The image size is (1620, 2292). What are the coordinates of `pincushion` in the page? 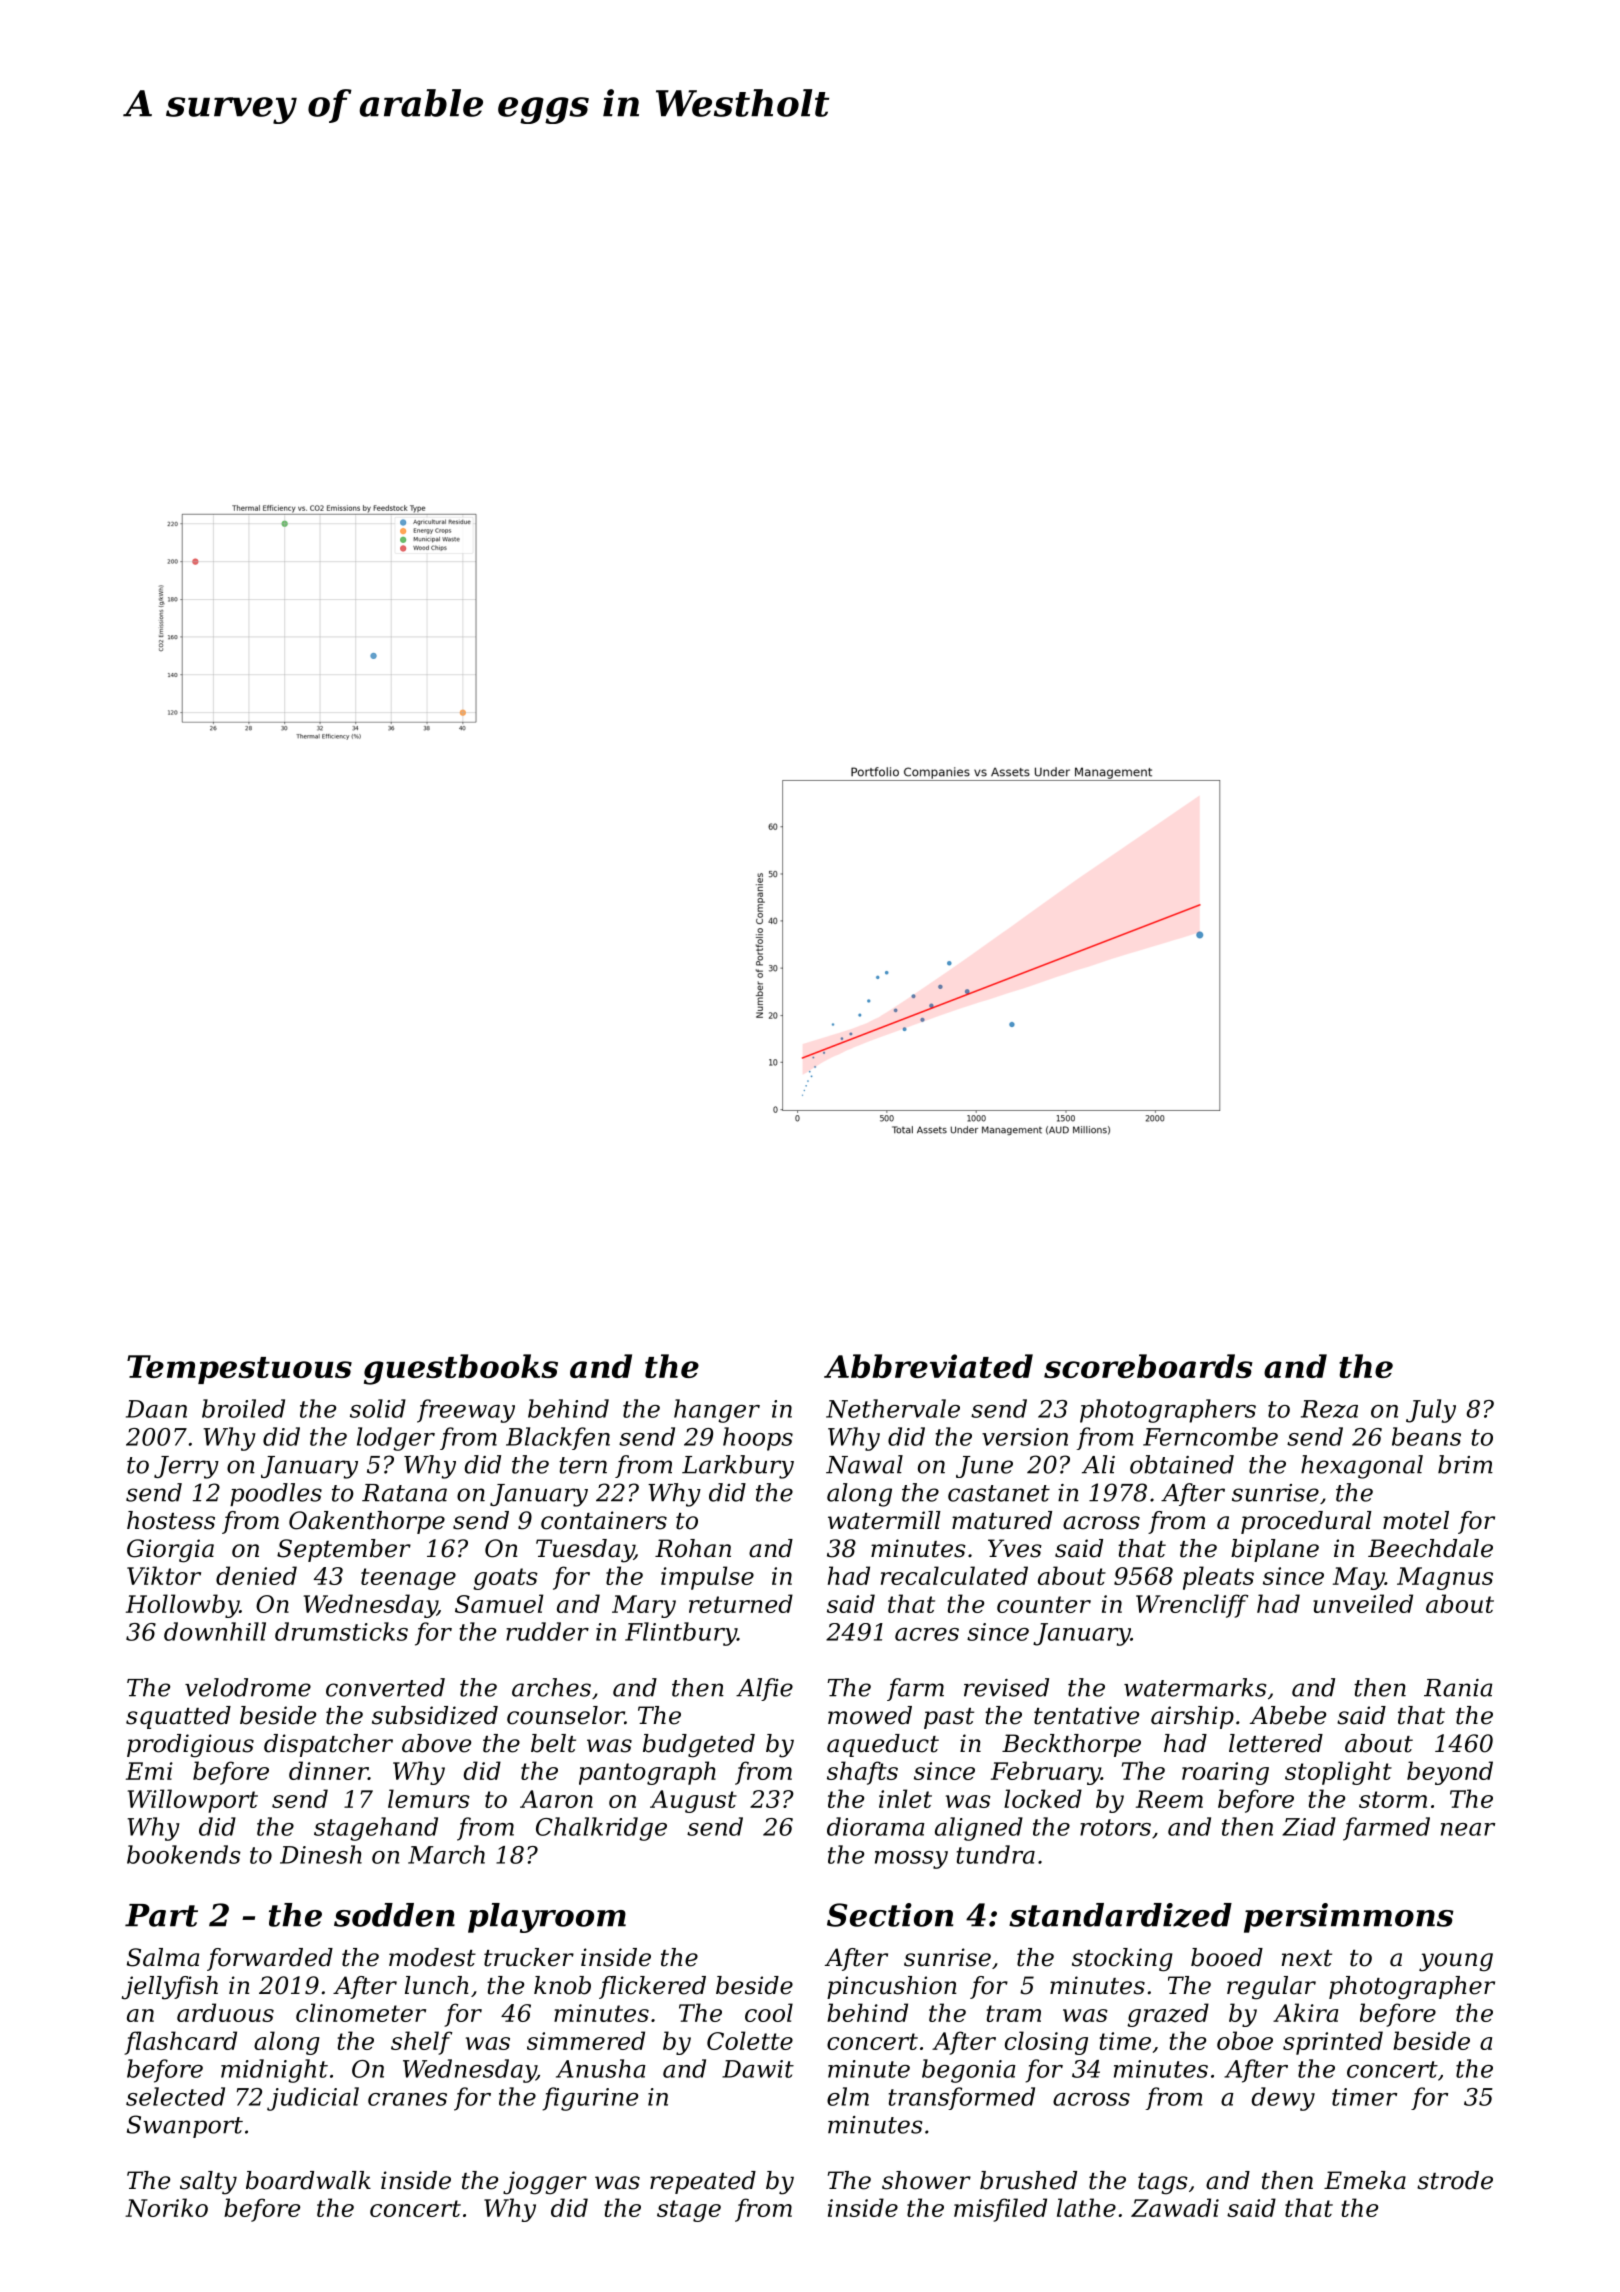 It's located at (892, 1987).
